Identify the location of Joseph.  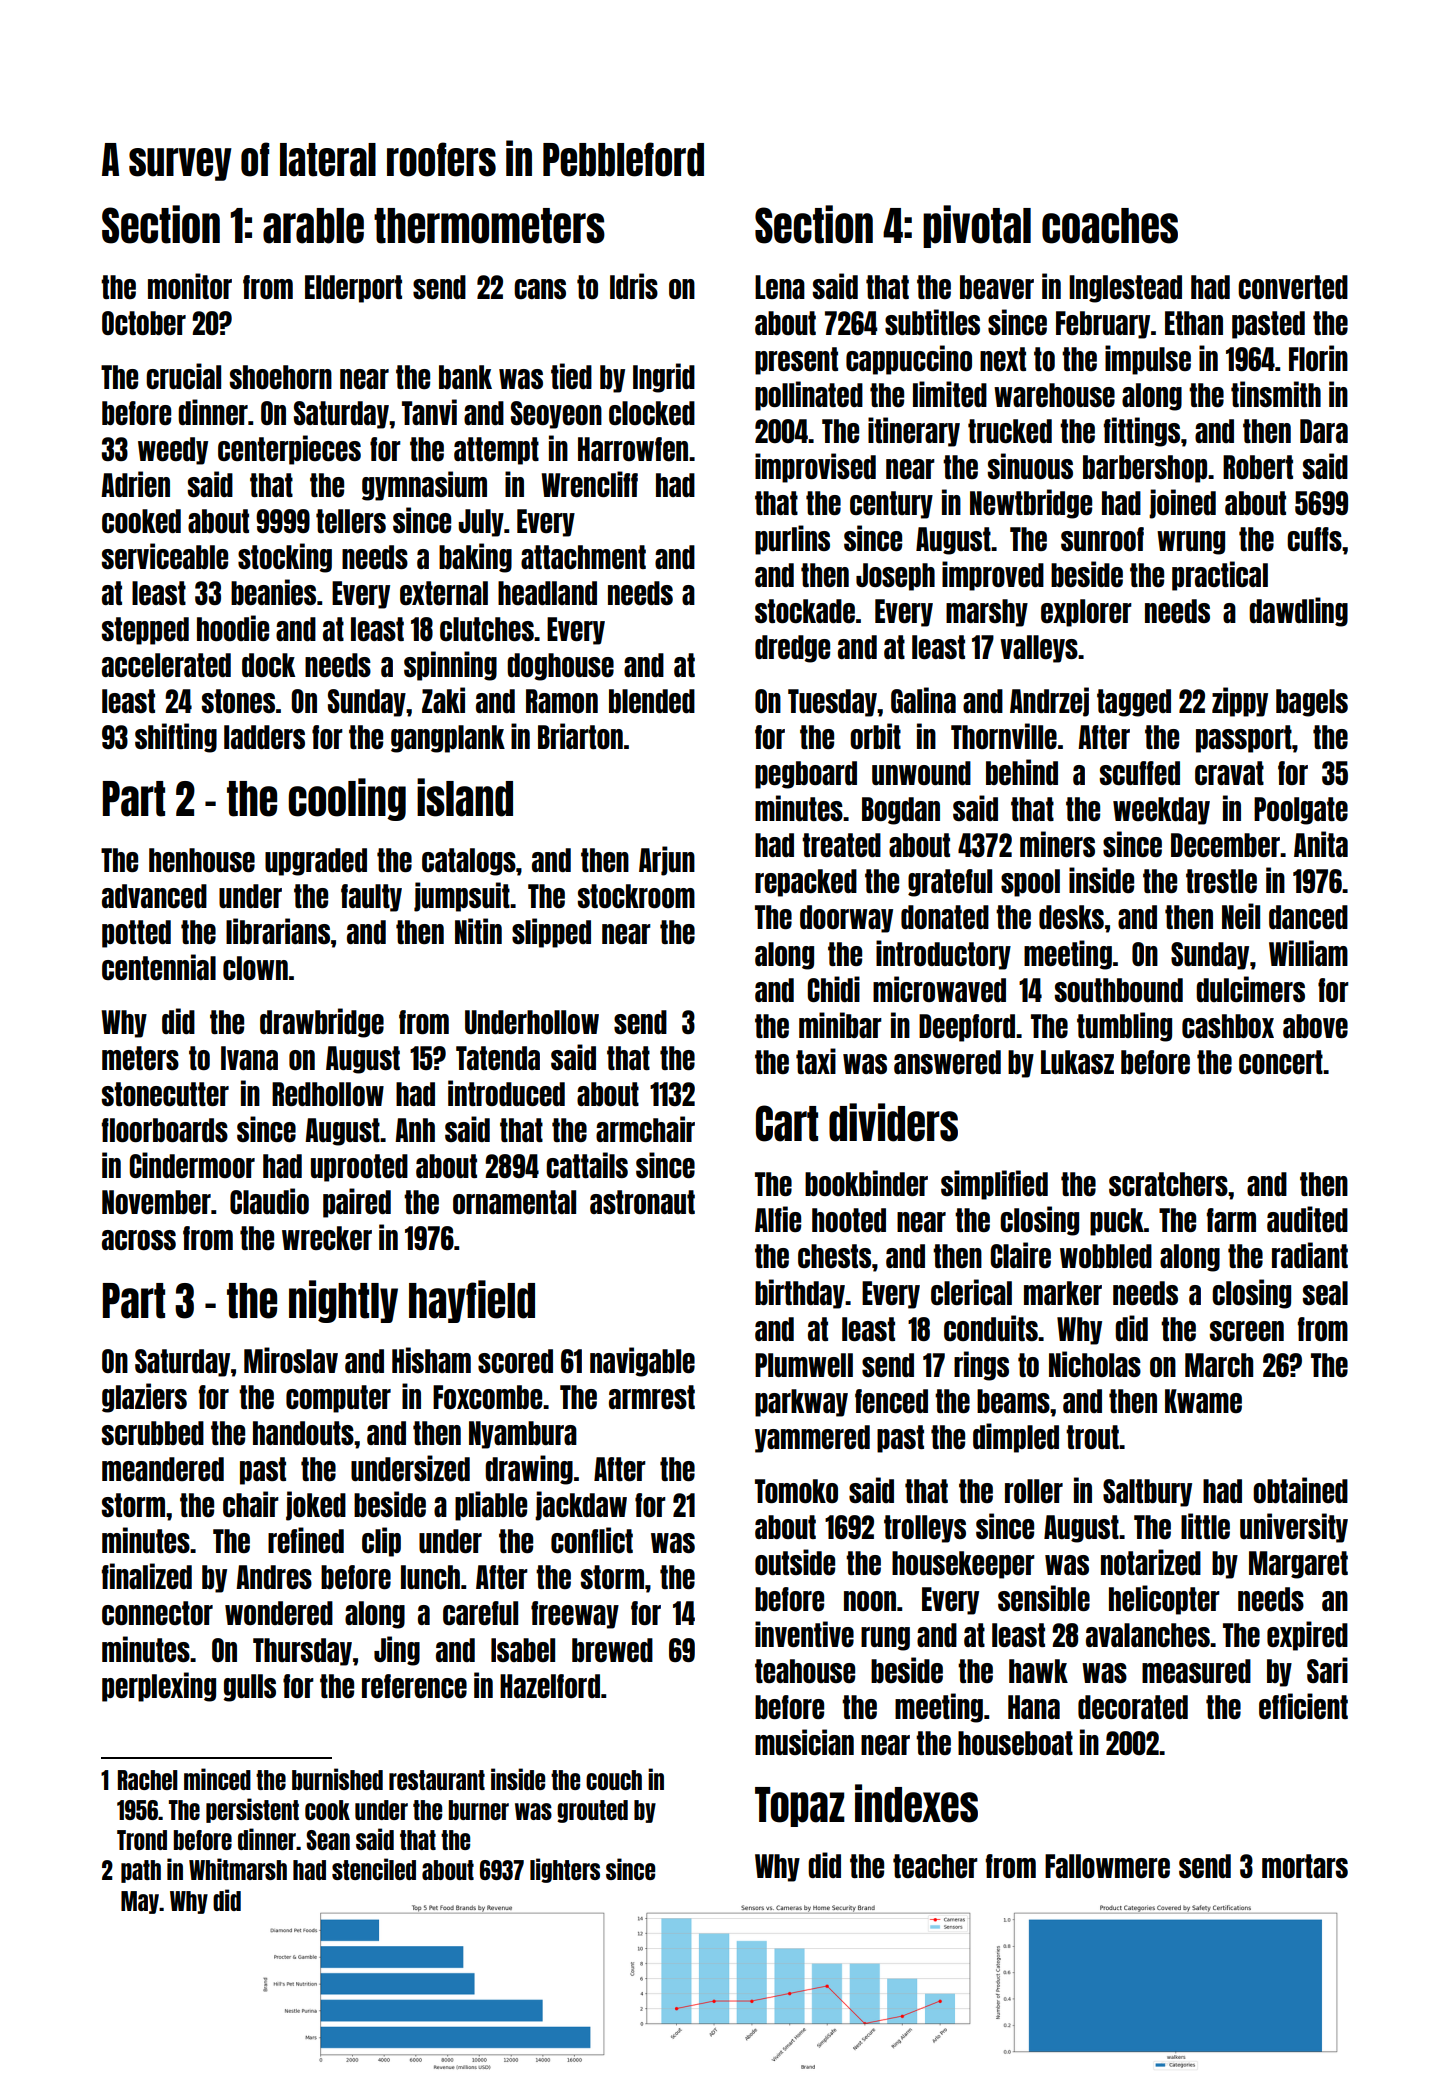
(895, 577).
